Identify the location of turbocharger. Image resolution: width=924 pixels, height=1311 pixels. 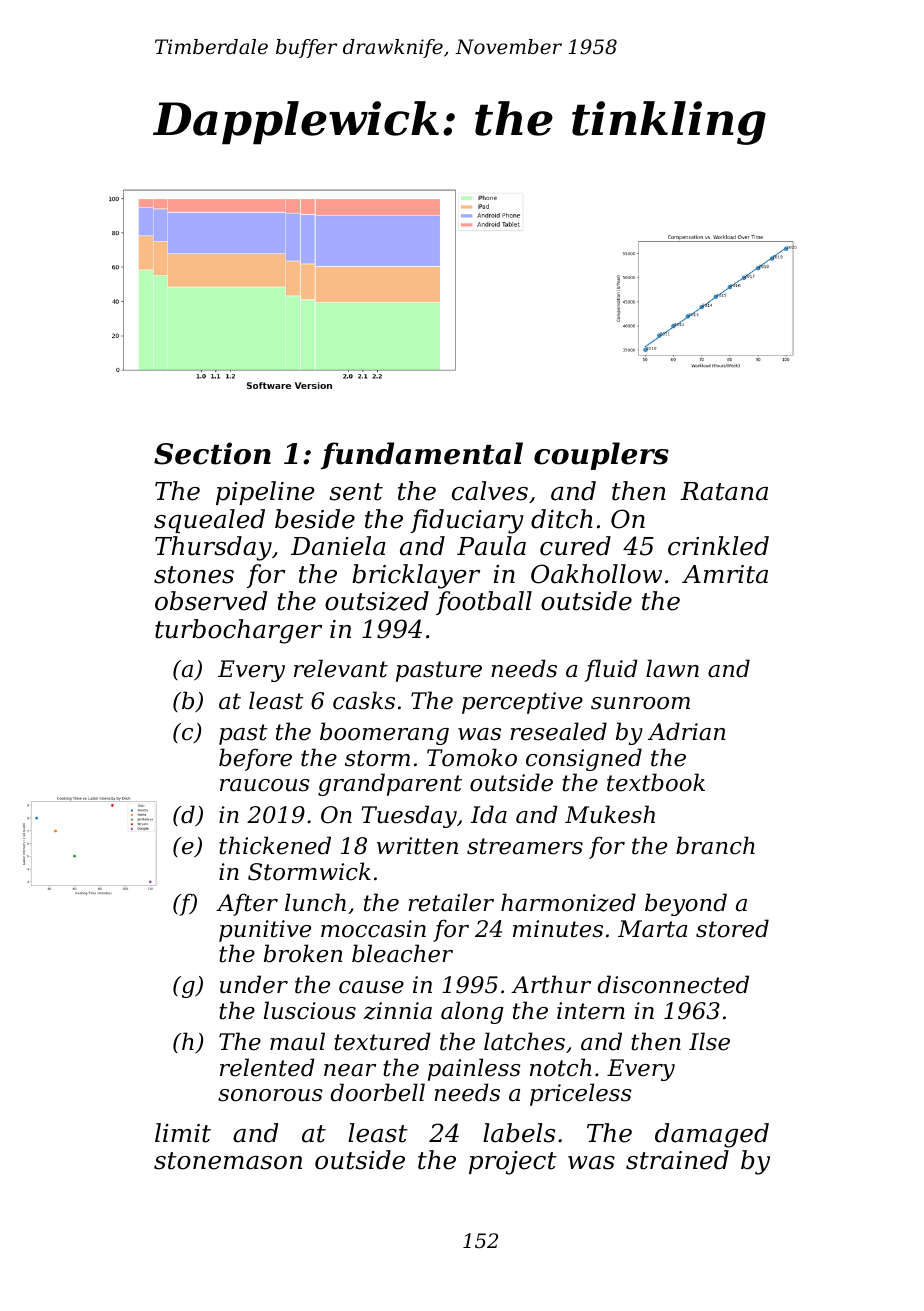
(238, 631).
